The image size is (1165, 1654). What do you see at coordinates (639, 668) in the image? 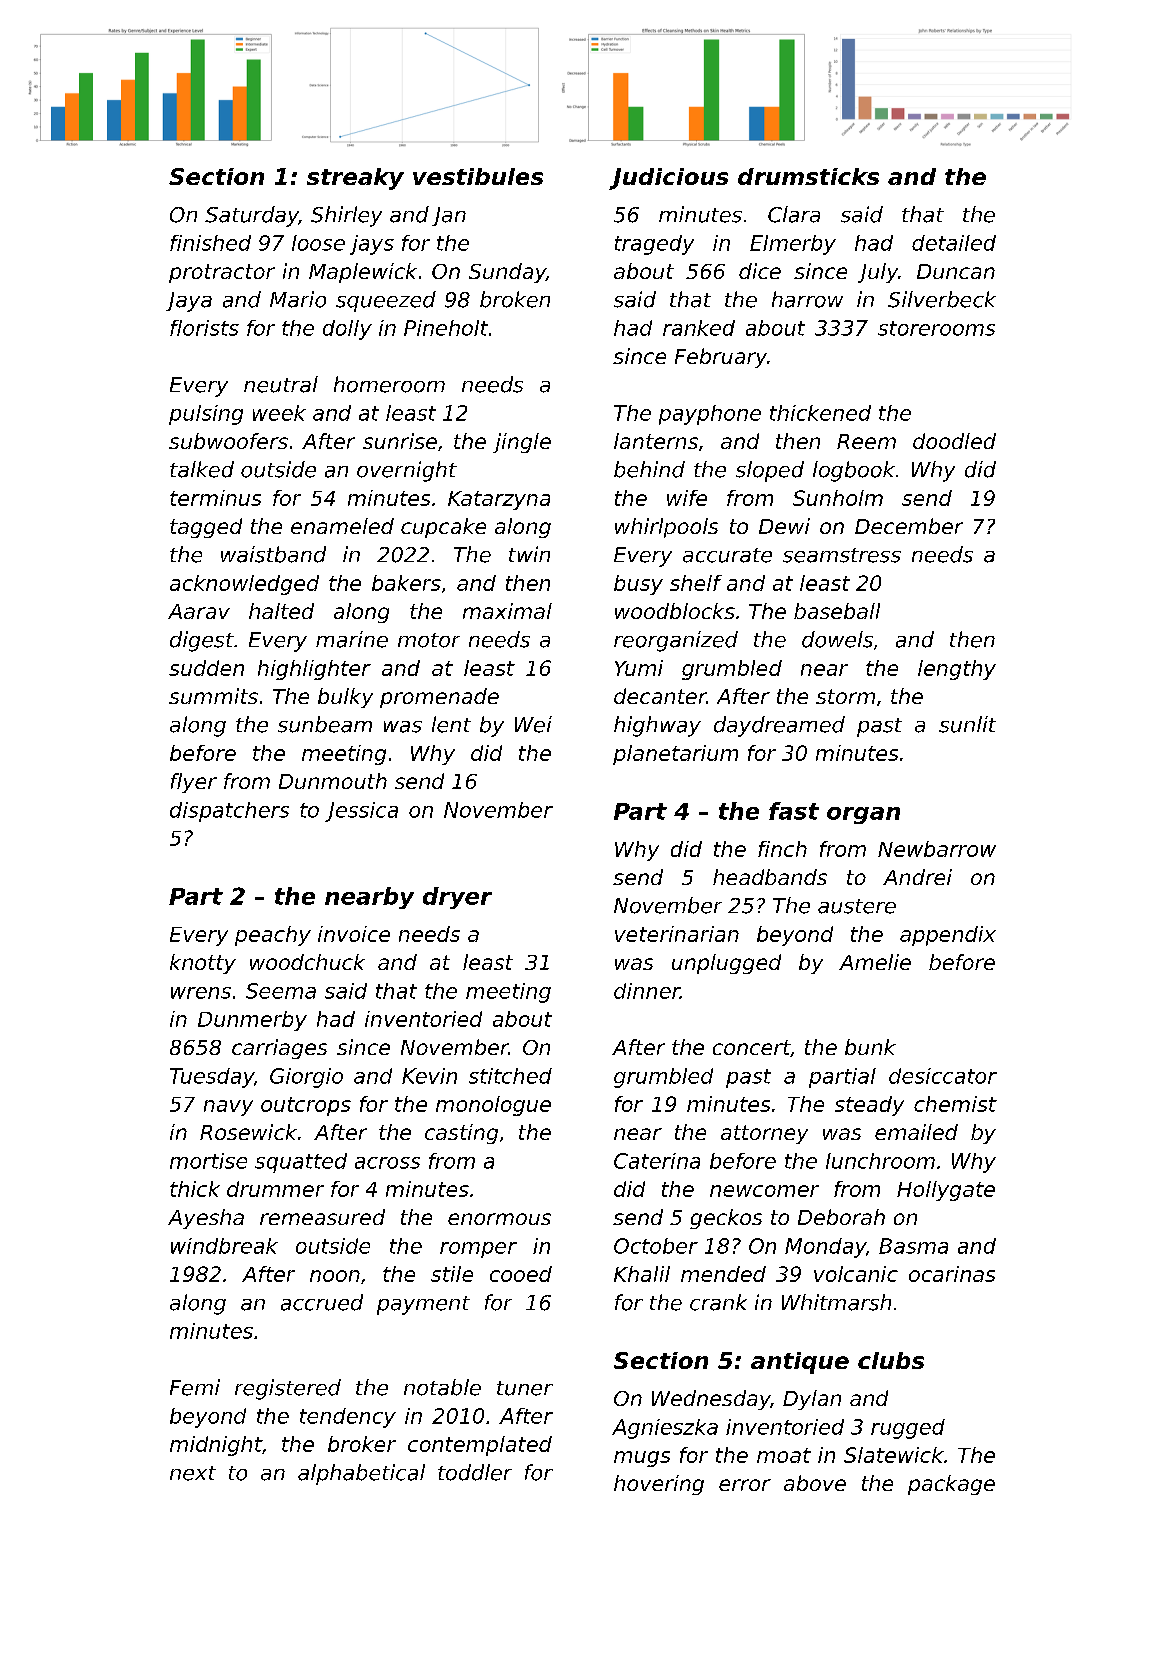
I see `Yumi` at bounding box center [639, 668].
